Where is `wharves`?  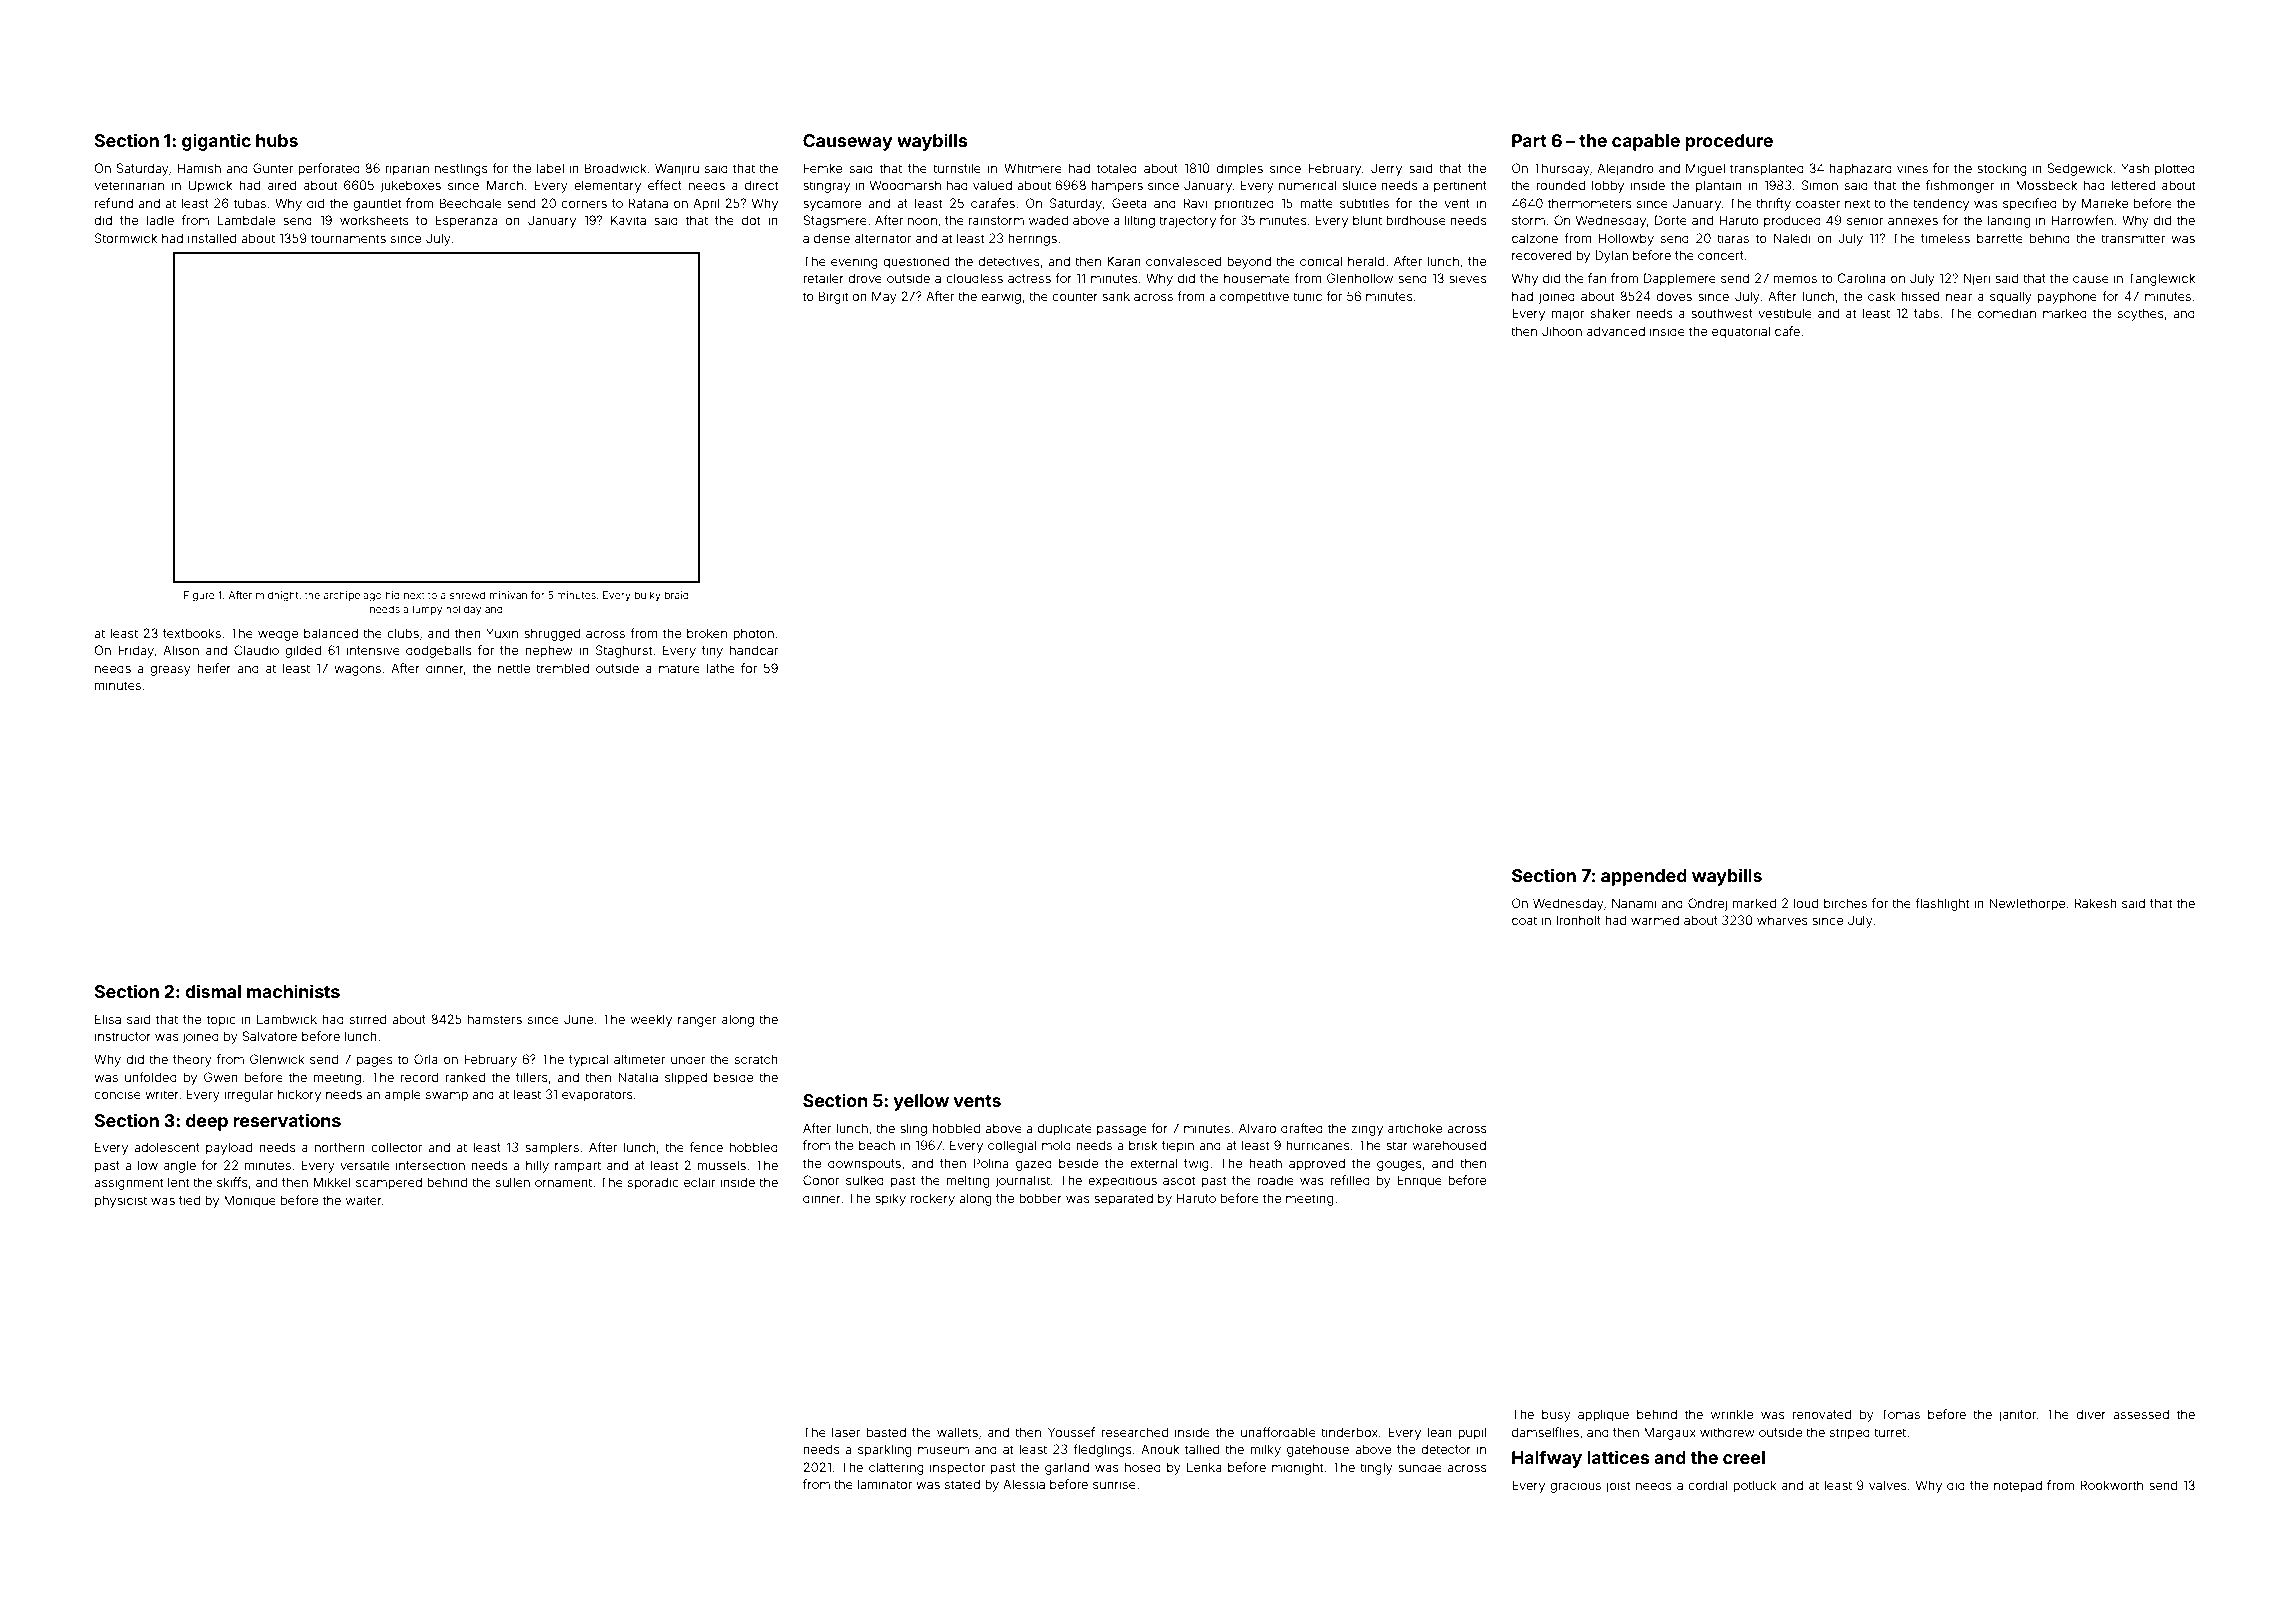
wharves is located at coordinates (1782, 920).
